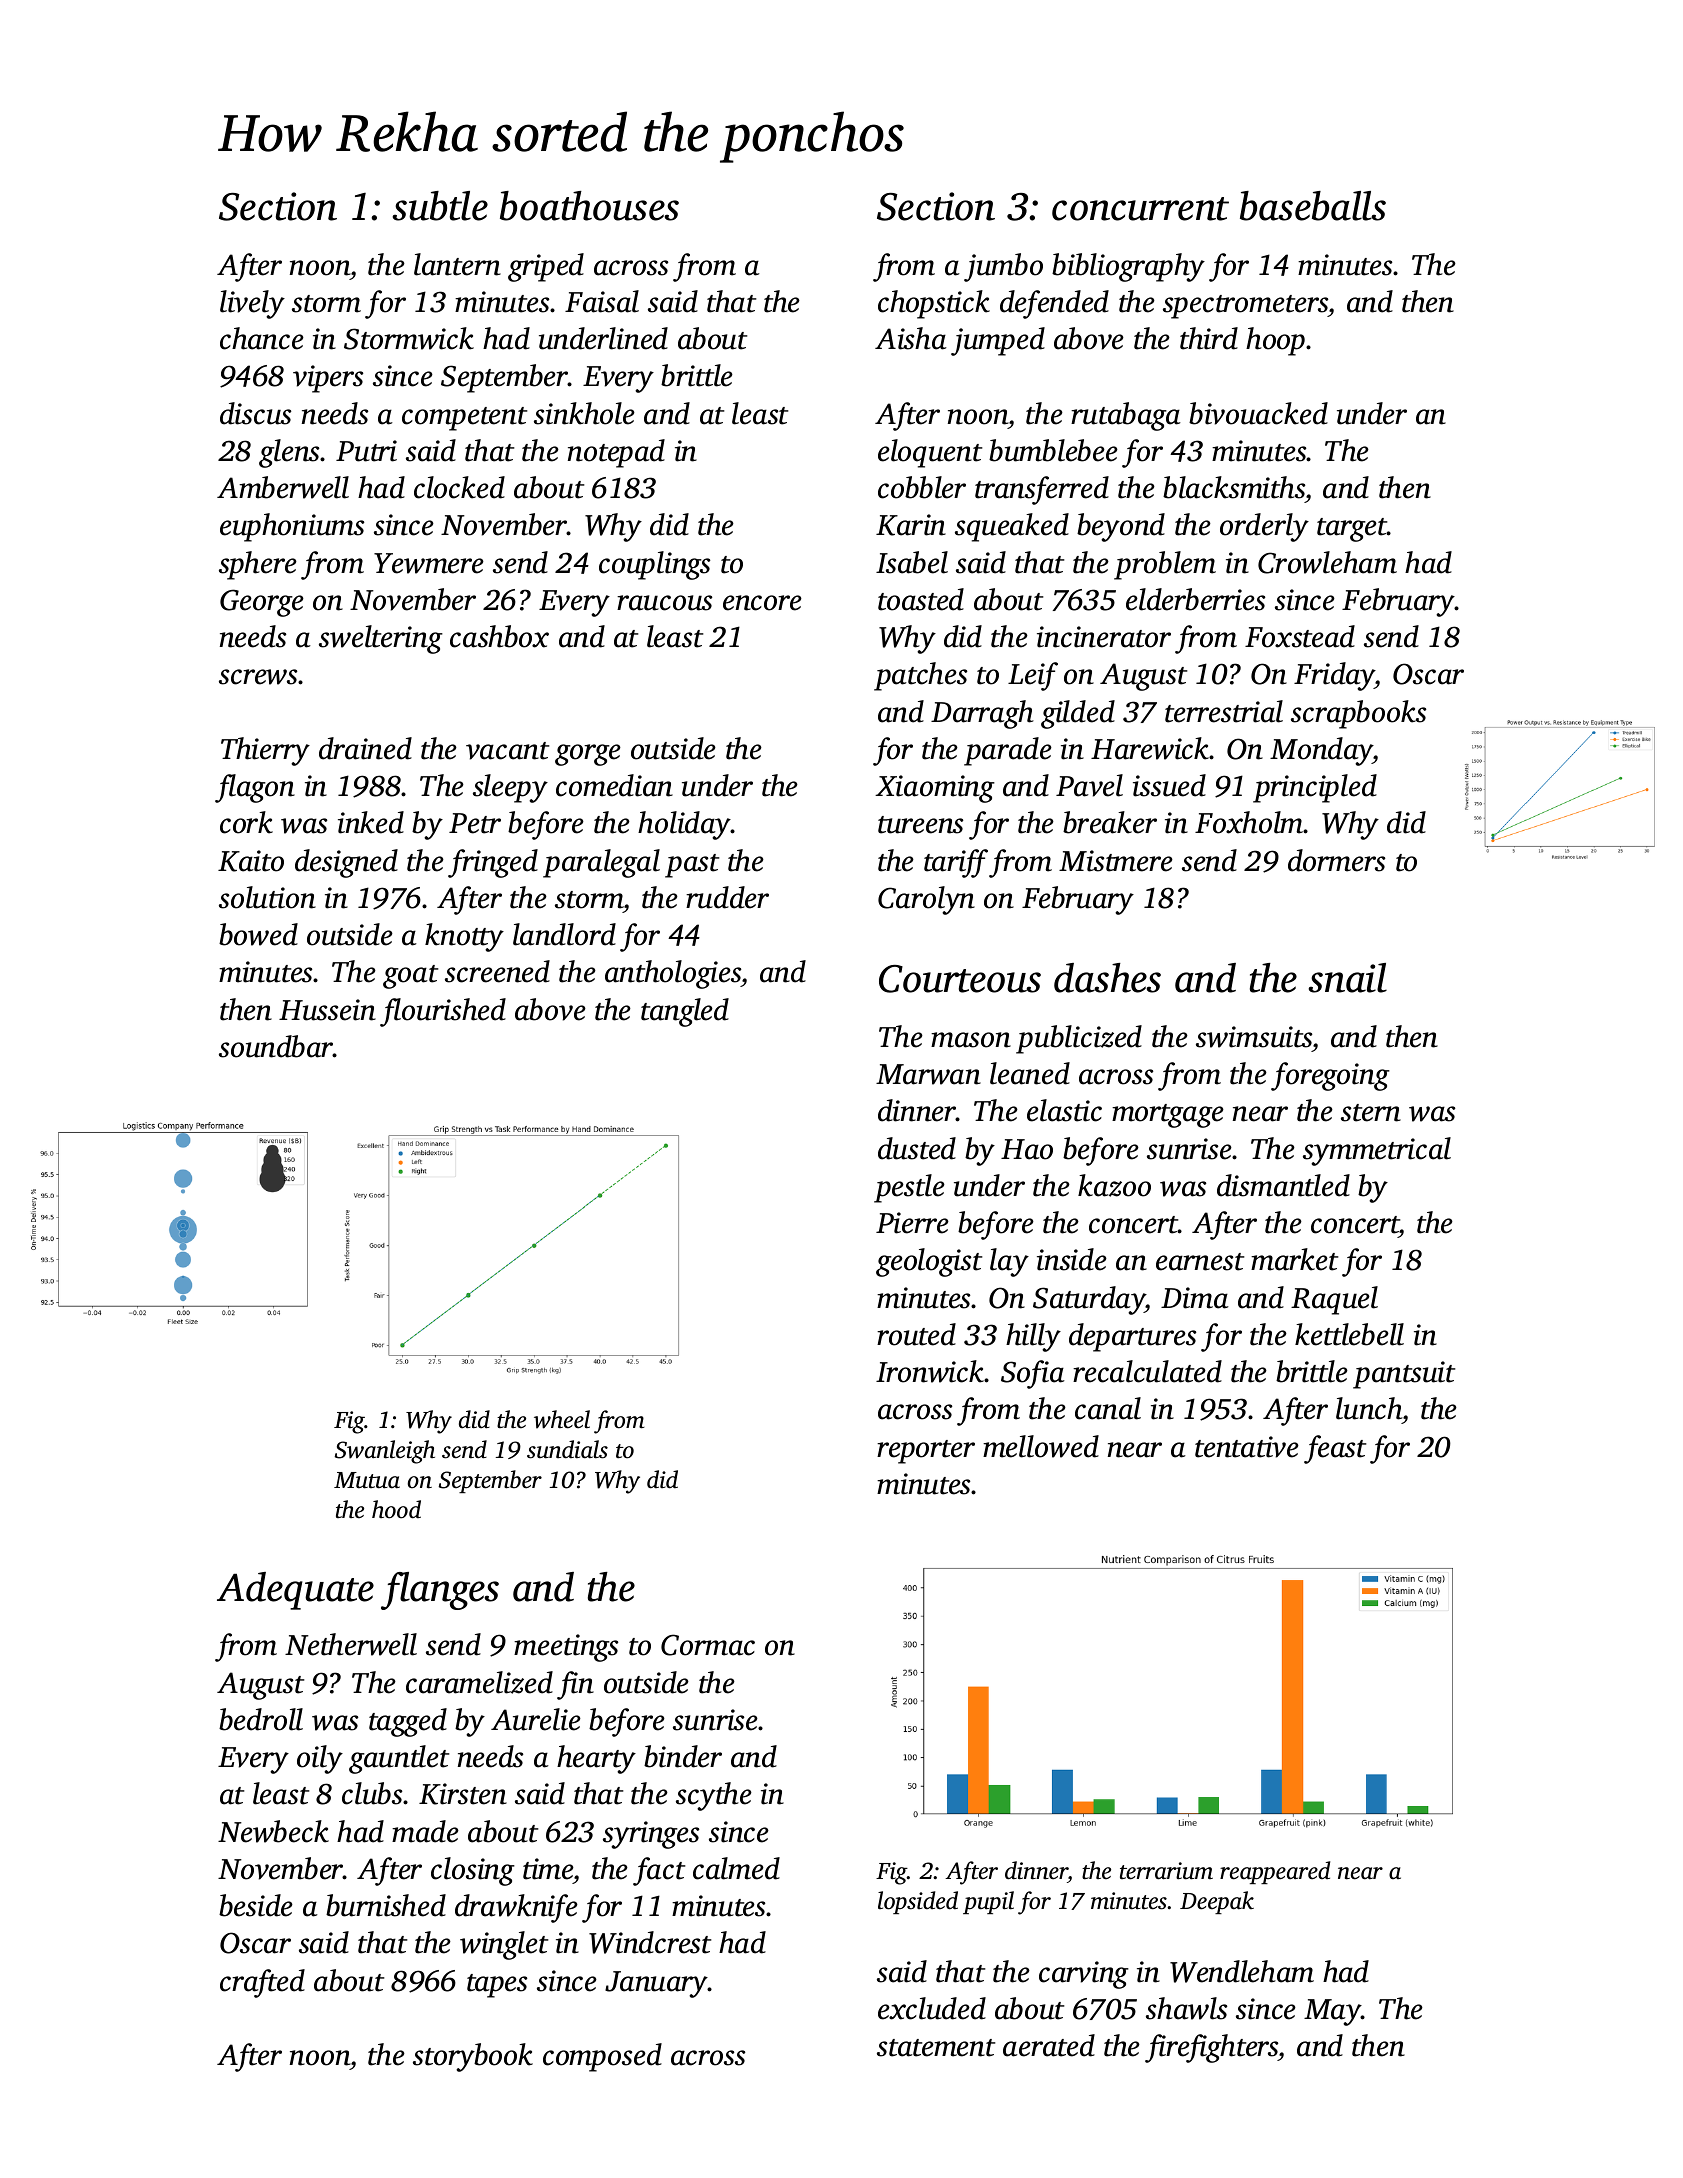 Image resolution: width=1683 pixels, height=2178 pixels. Describe the element at coordinates (440, 206) in the screenshot. I see `subtle` at that location.
